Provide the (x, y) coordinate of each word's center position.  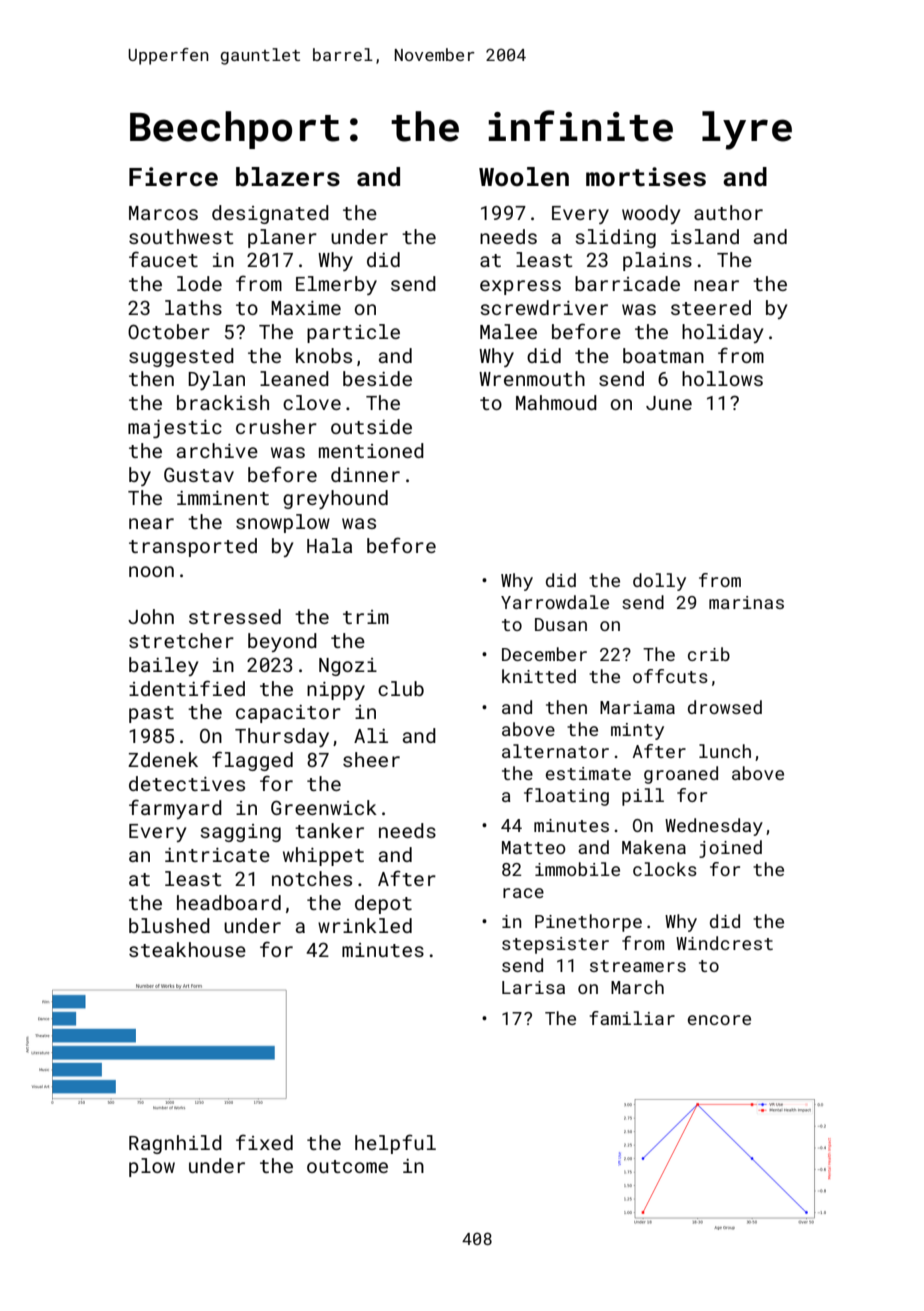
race (523, 893)
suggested (181, 357)
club (401, 688)
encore (719, 1020)
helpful (395, 1144)
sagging (240, 833)
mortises (646, 177)
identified (187, 688)
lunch (725, 751)
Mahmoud (556, 402)
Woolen (524, 177)
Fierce (173, 177)
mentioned (371, 450)
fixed (264, 1142)
